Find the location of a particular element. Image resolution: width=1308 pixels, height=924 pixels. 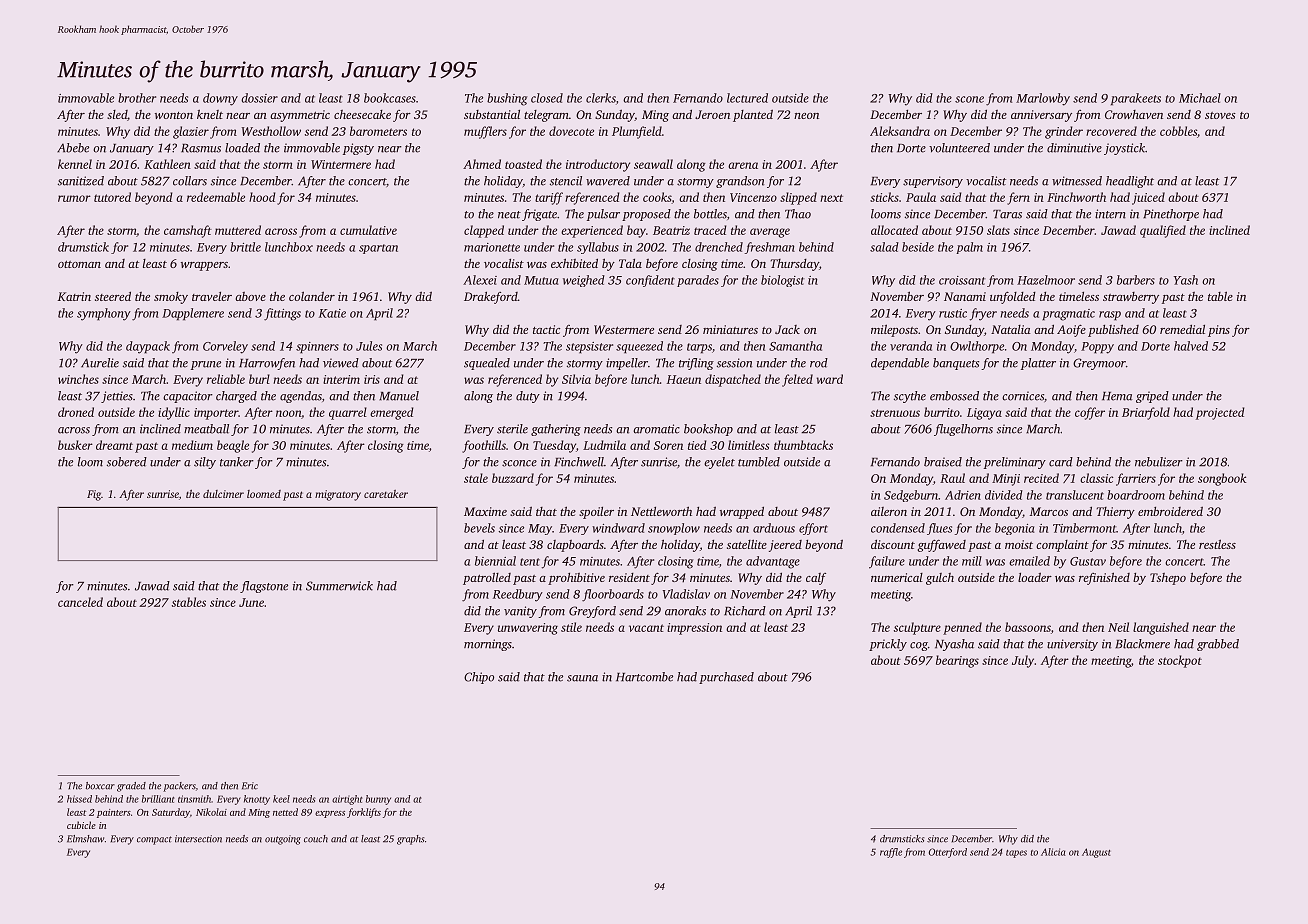

graphs is located at coordinates (411, 840).
